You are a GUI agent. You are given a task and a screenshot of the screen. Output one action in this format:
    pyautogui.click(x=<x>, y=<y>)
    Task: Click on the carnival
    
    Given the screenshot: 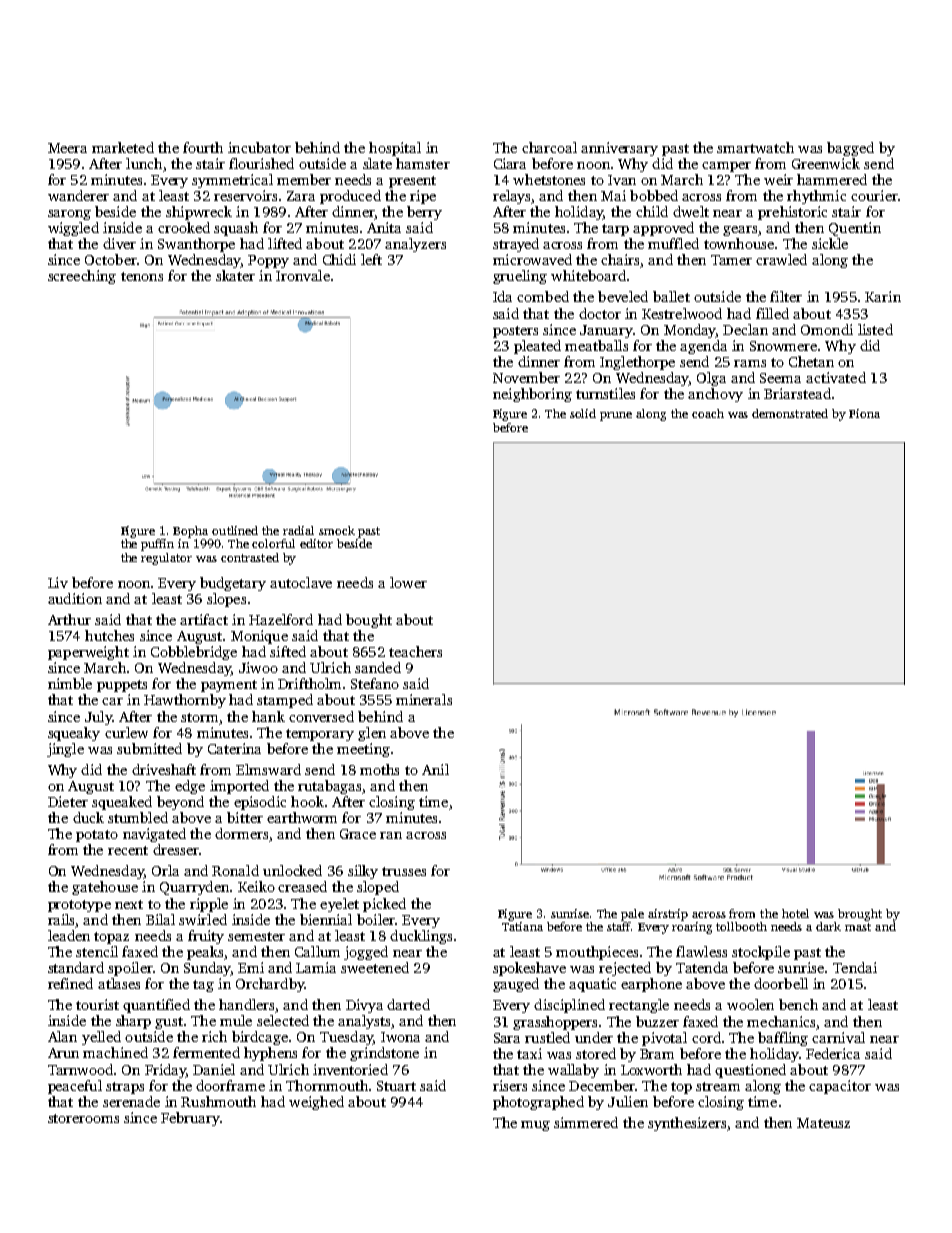 What is the action you would take?
    pyautogui.click(x=838, y=1037)
